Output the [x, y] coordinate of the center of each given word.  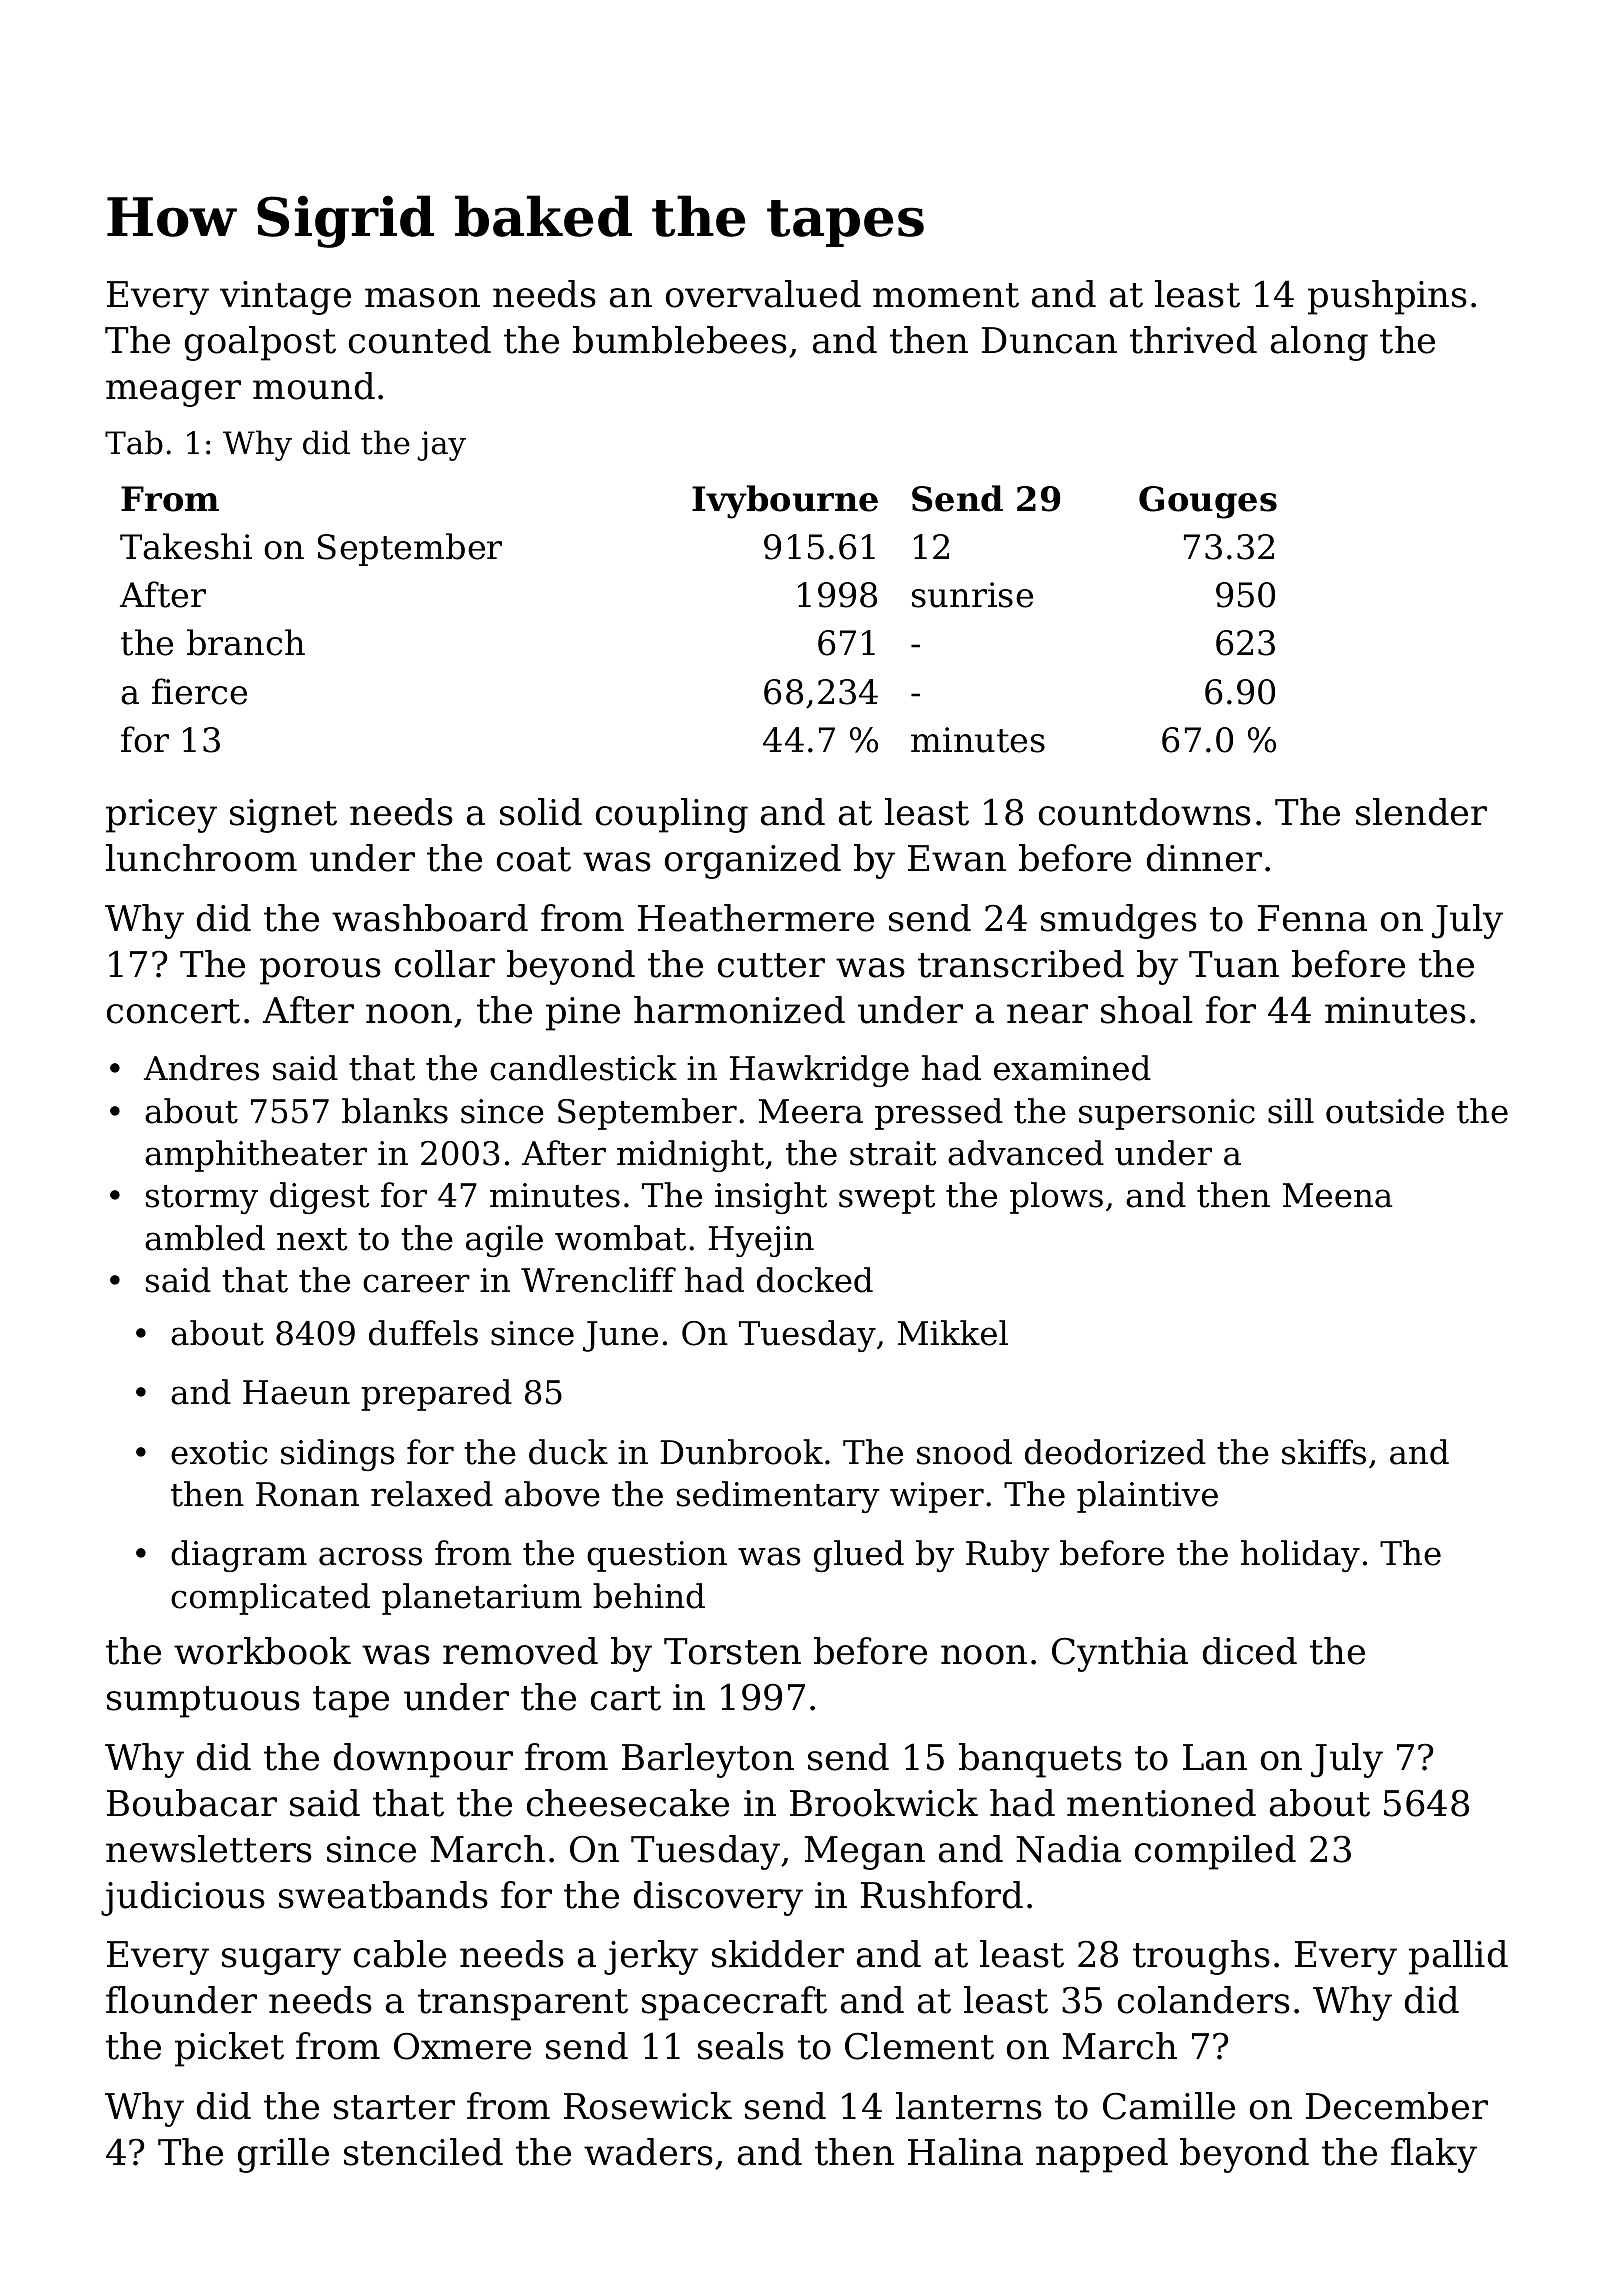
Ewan [957, 858]
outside [1385, 1111]
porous [320, 971]
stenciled [423, 2152]
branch [246, 642]
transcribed [1021, 964]
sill [1291, 1111]
